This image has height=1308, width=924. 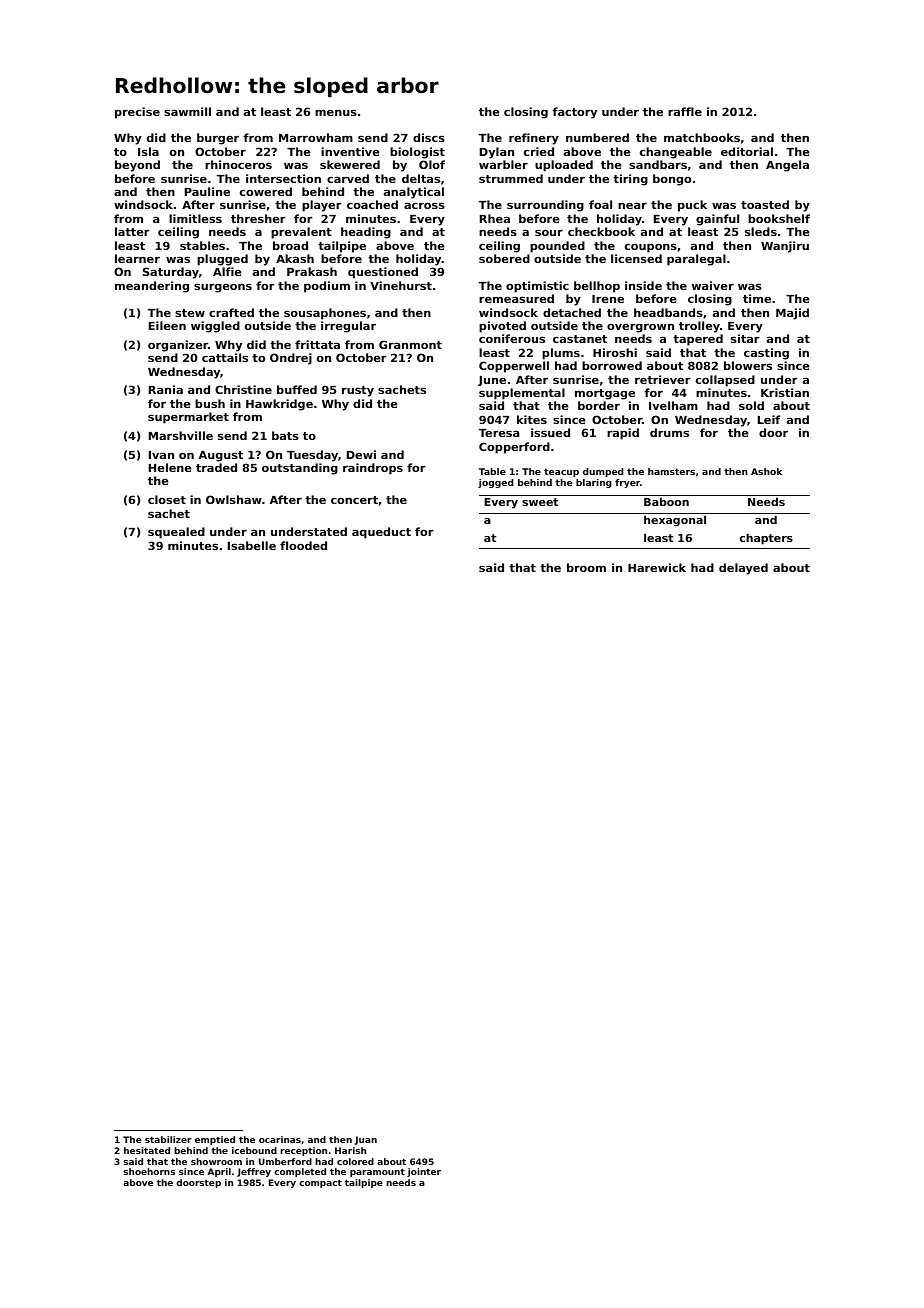 What do you see at coordinates (254, 1150) in the image?
I see `icebound` at bounding box center [254, 1150].
